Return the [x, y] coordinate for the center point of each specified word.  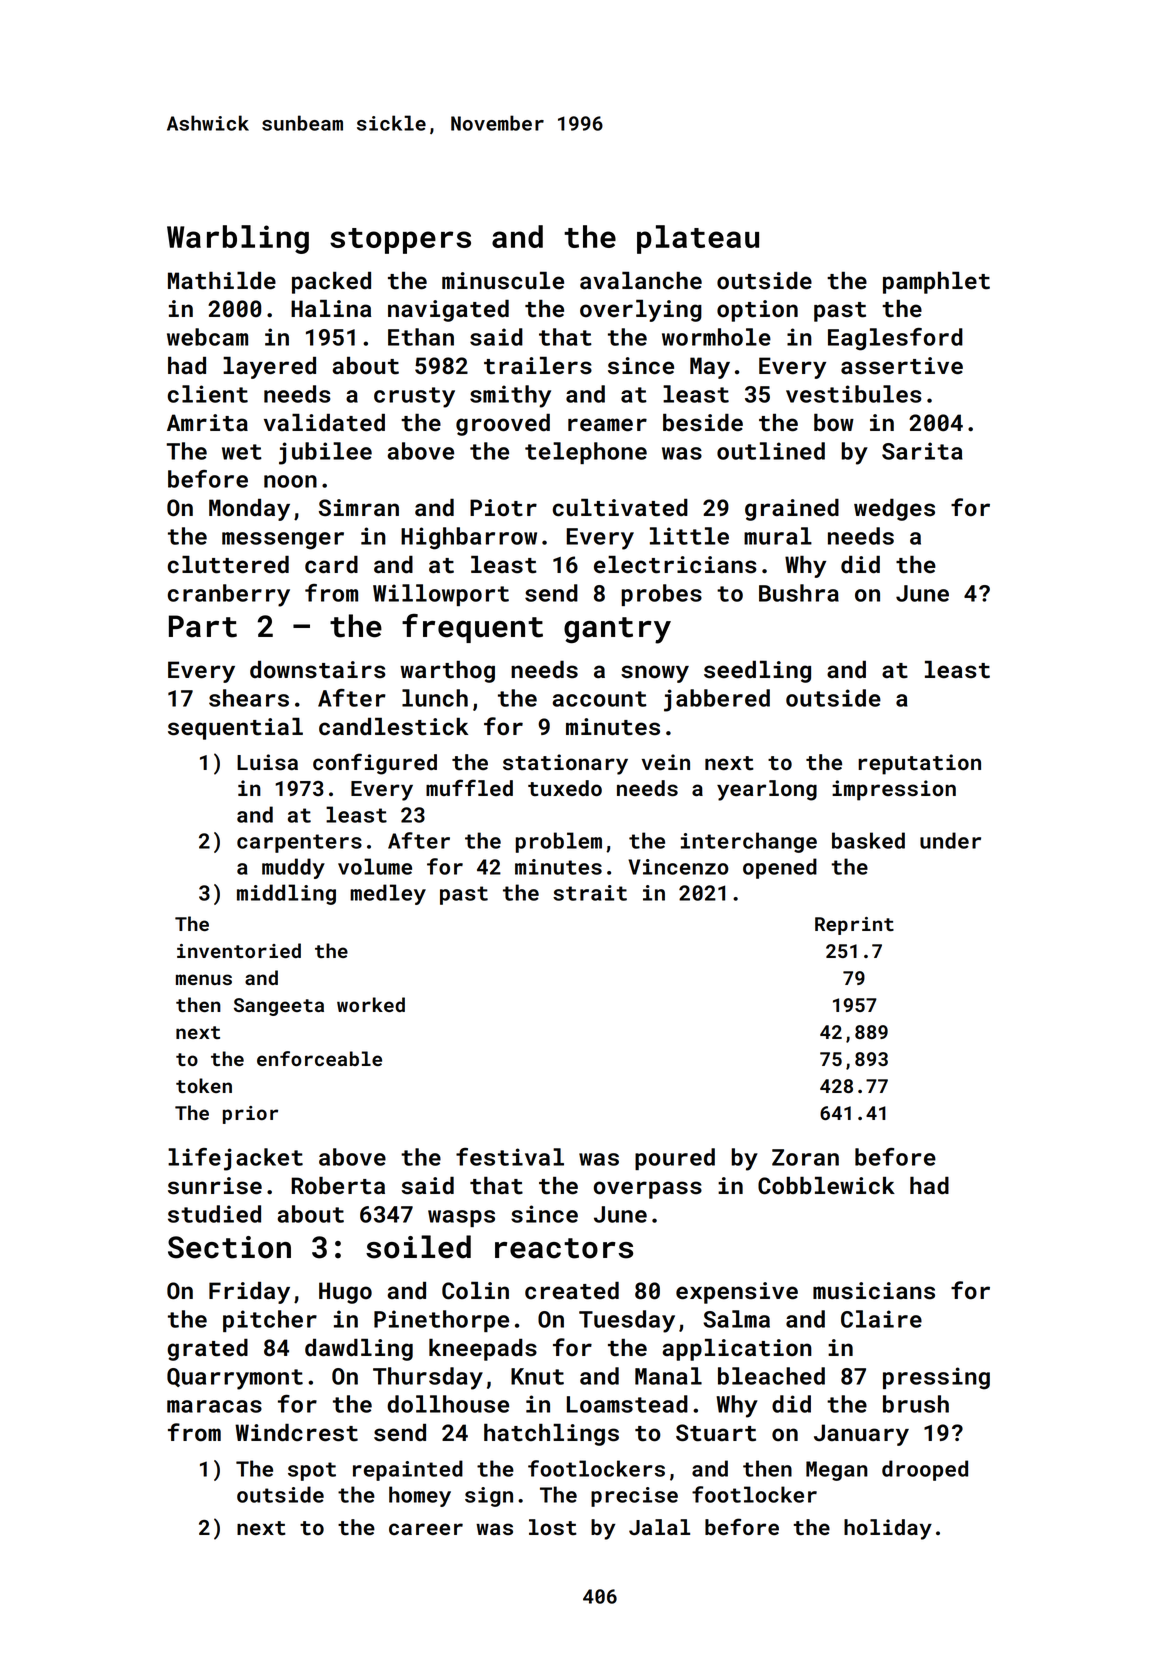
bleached [771, 1376]
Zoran [805, 1157]
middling [286, 894]
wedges [894, 509]
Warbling [238, 239]
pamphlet [936, 282]
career [426, 1529]
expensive [737, 1293]
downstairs [318, 670]
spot [312, 1471]
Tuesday [627, 1321]
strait [590, 893]
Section [229, 1247]
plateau [698, 239]
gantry [617, 630]
